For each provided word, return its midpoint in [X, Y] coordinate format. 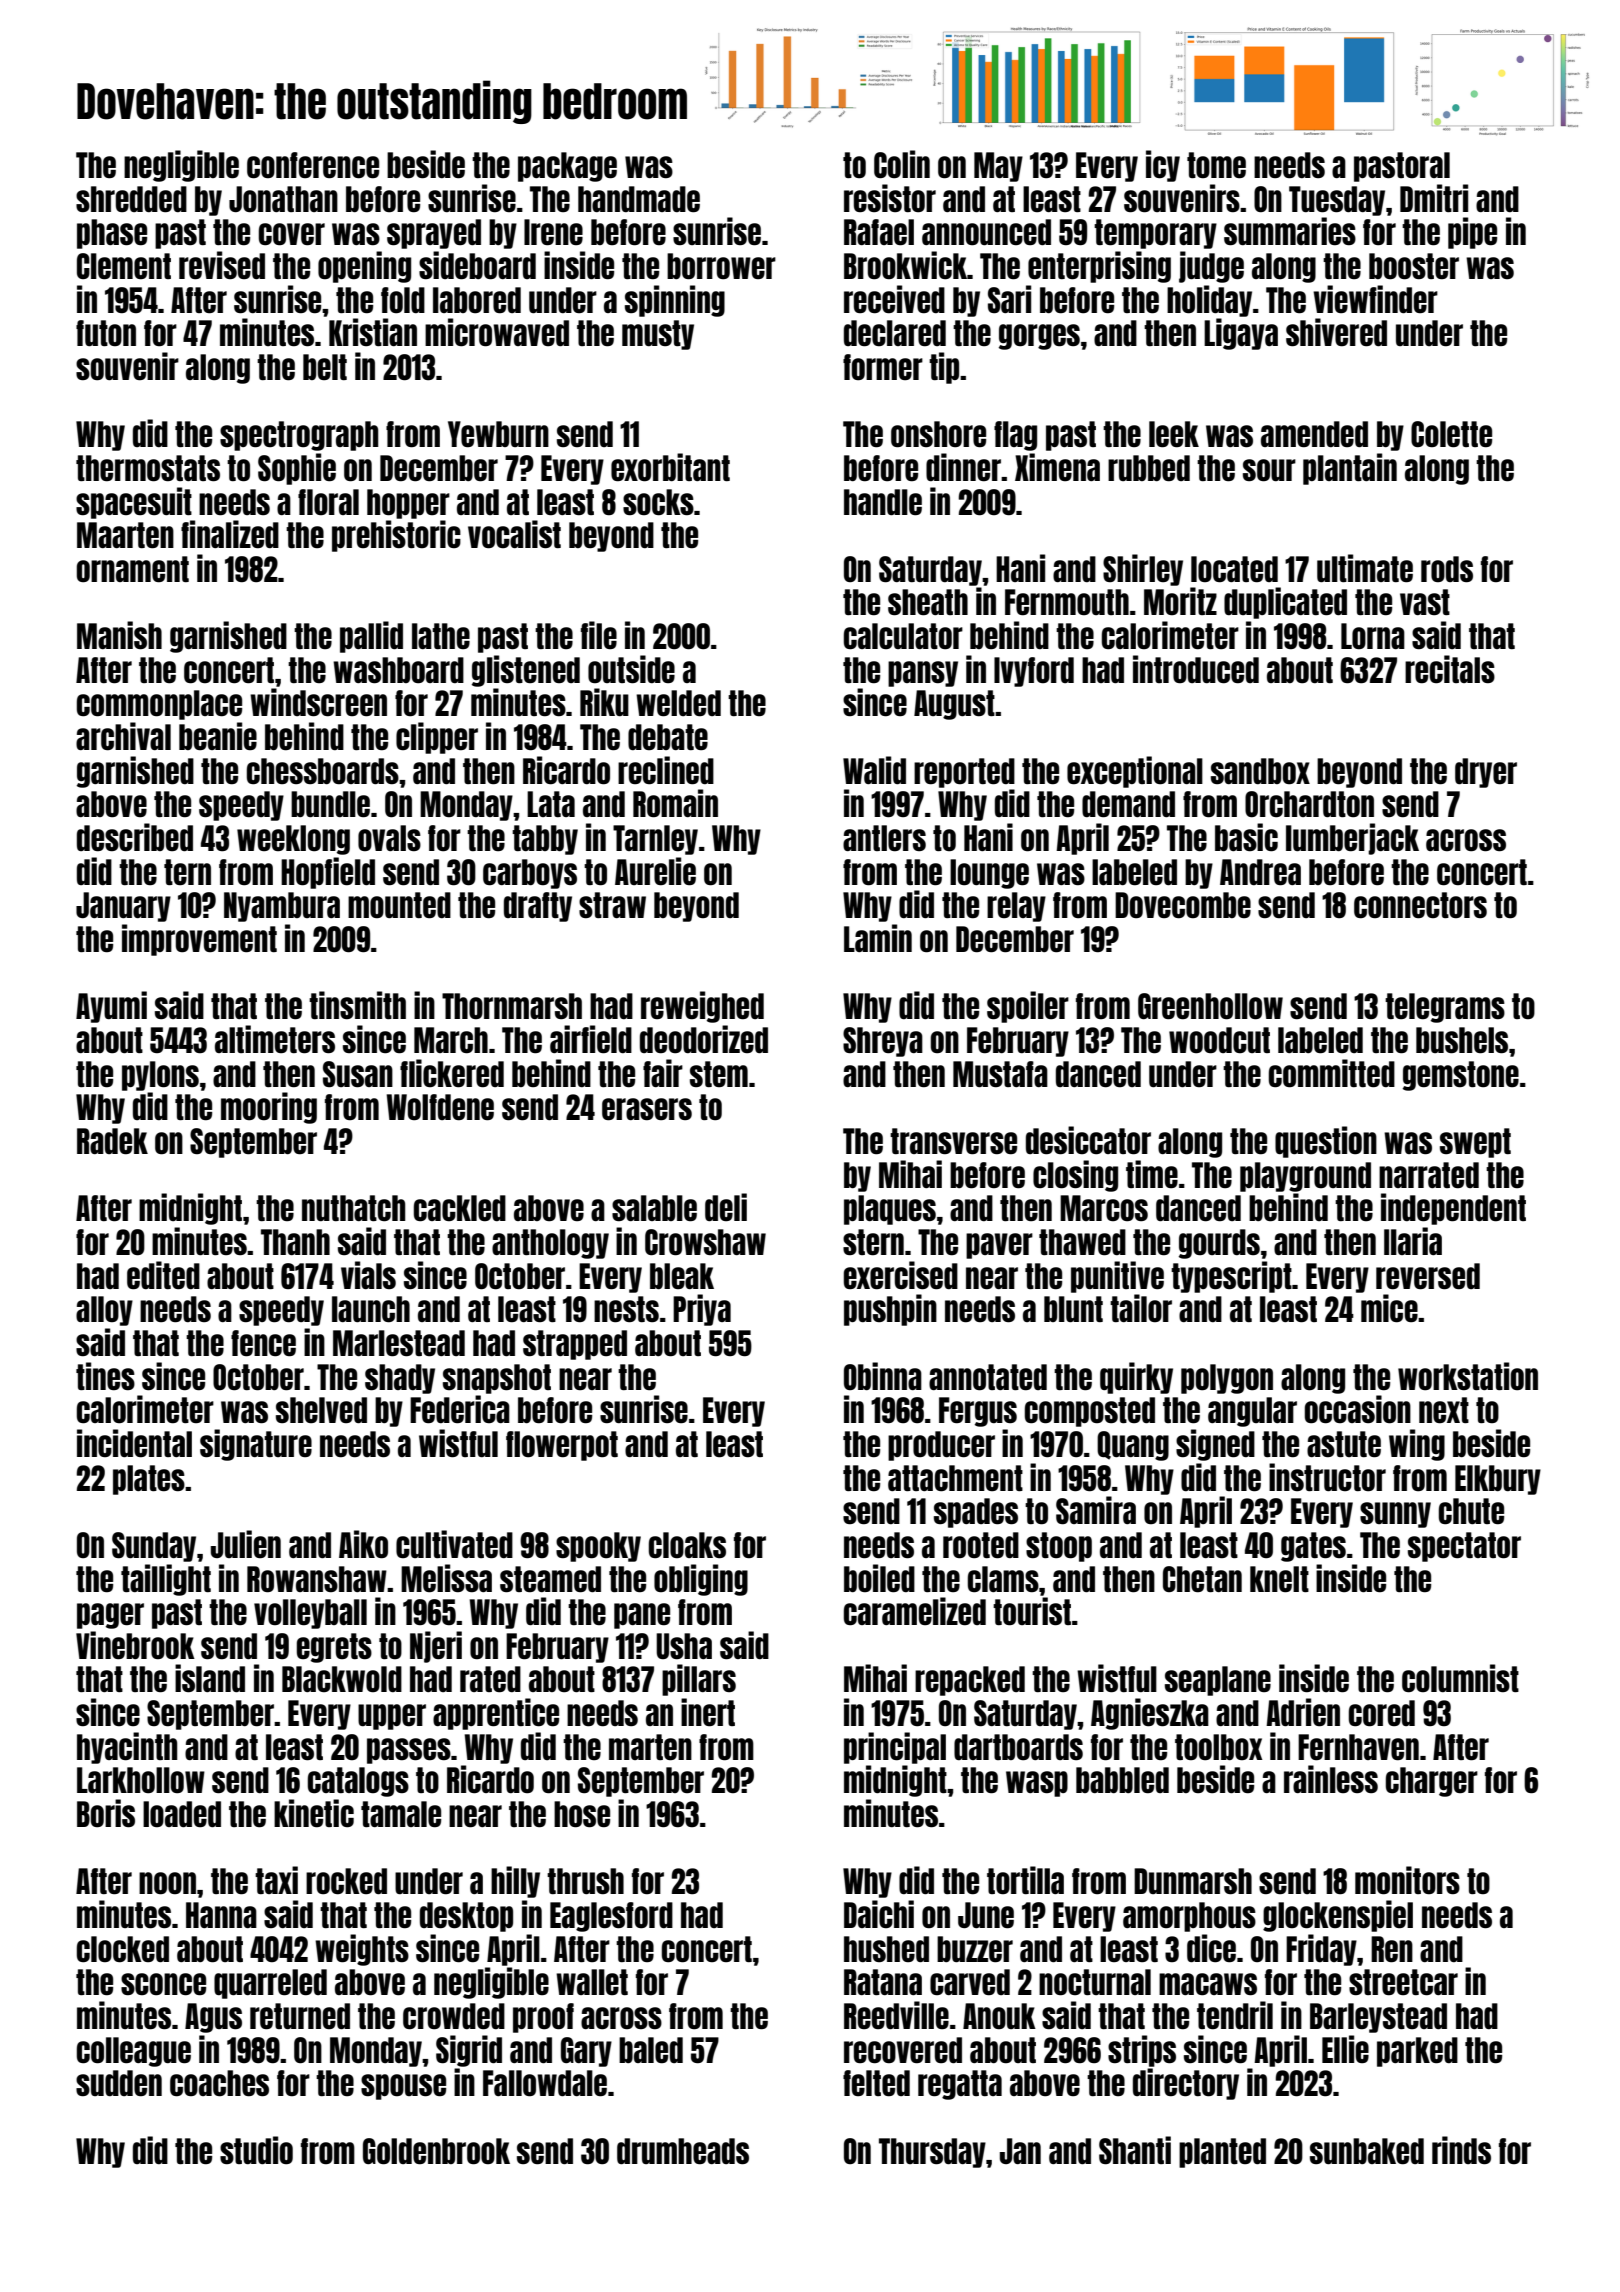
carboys [530, 874]
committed [1332, 1073]
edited [163, 1275]
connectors [1420, 905]
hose [582, 1814]
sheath [928, 602]
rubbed [1149, 468]
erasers [647, 1109]
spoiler [1028, 1007]
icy [1163, 166]
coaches [219, 2083]
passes [409, 1751]
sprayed [434, 234]
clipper [437, 738]
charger [1432, 1782]
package [567, 167]
